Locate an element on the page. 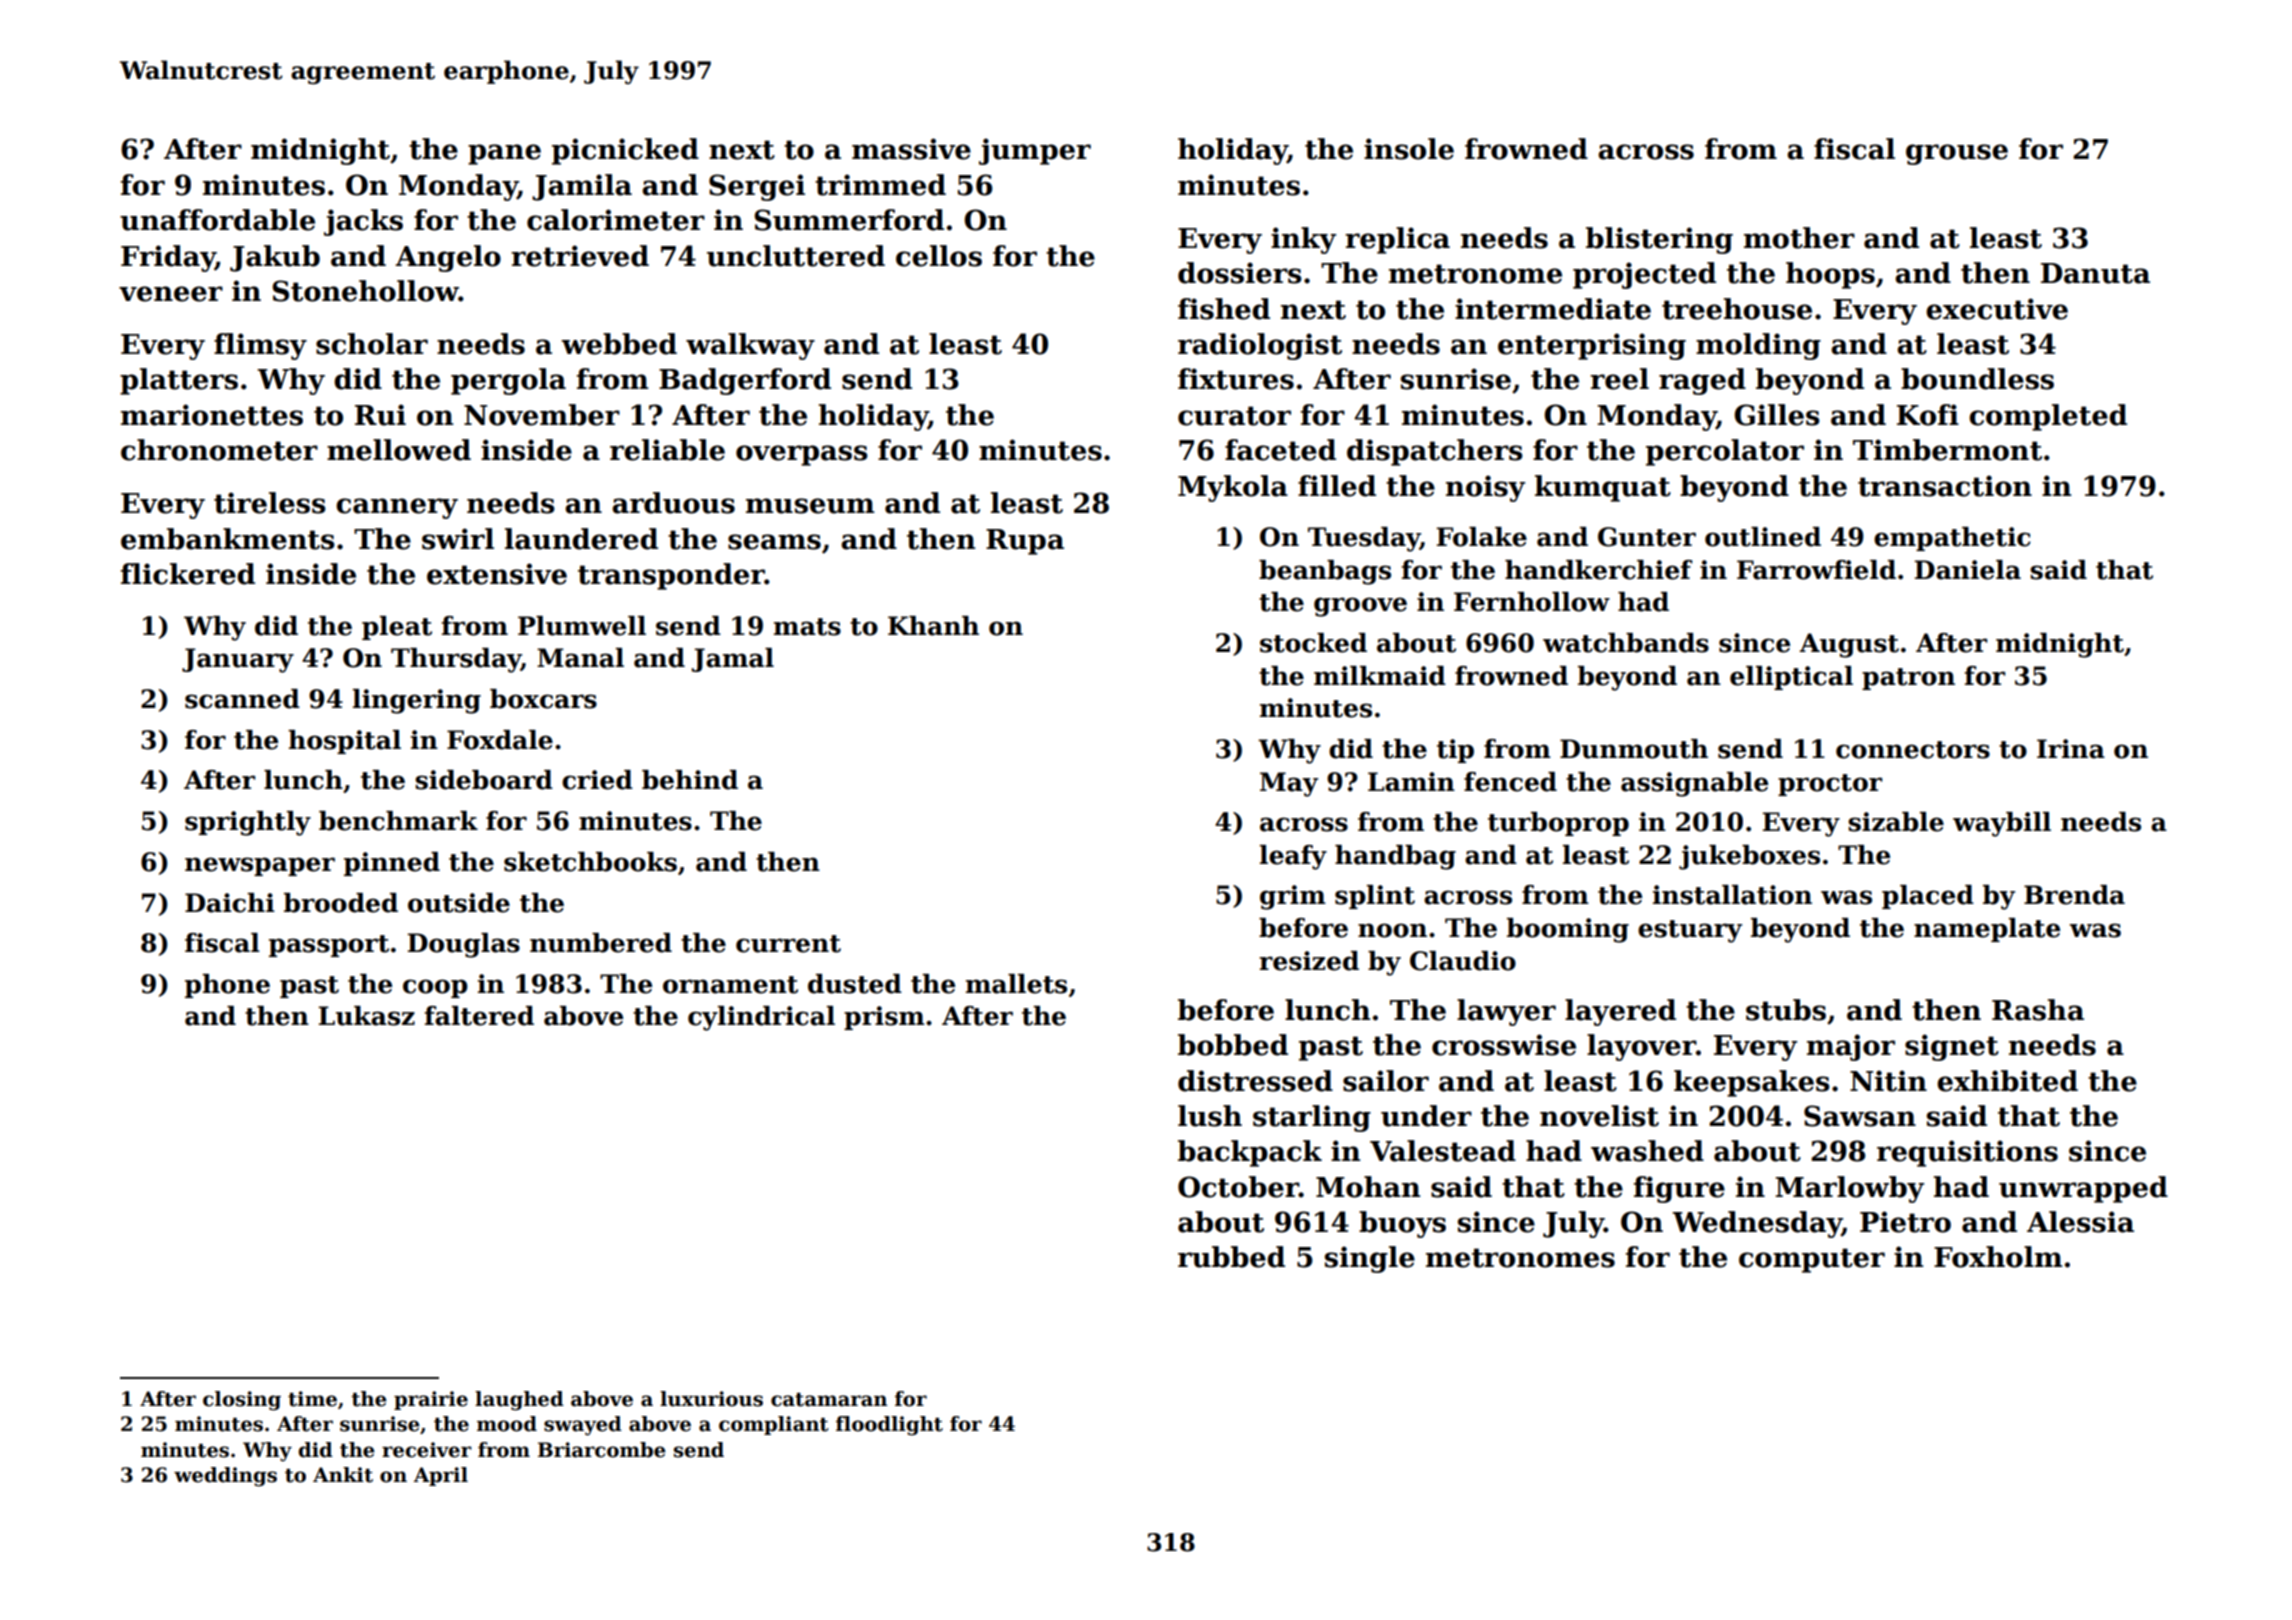 This image has height=1620, width=2292. executive is located at coordinates (1997, 309).
